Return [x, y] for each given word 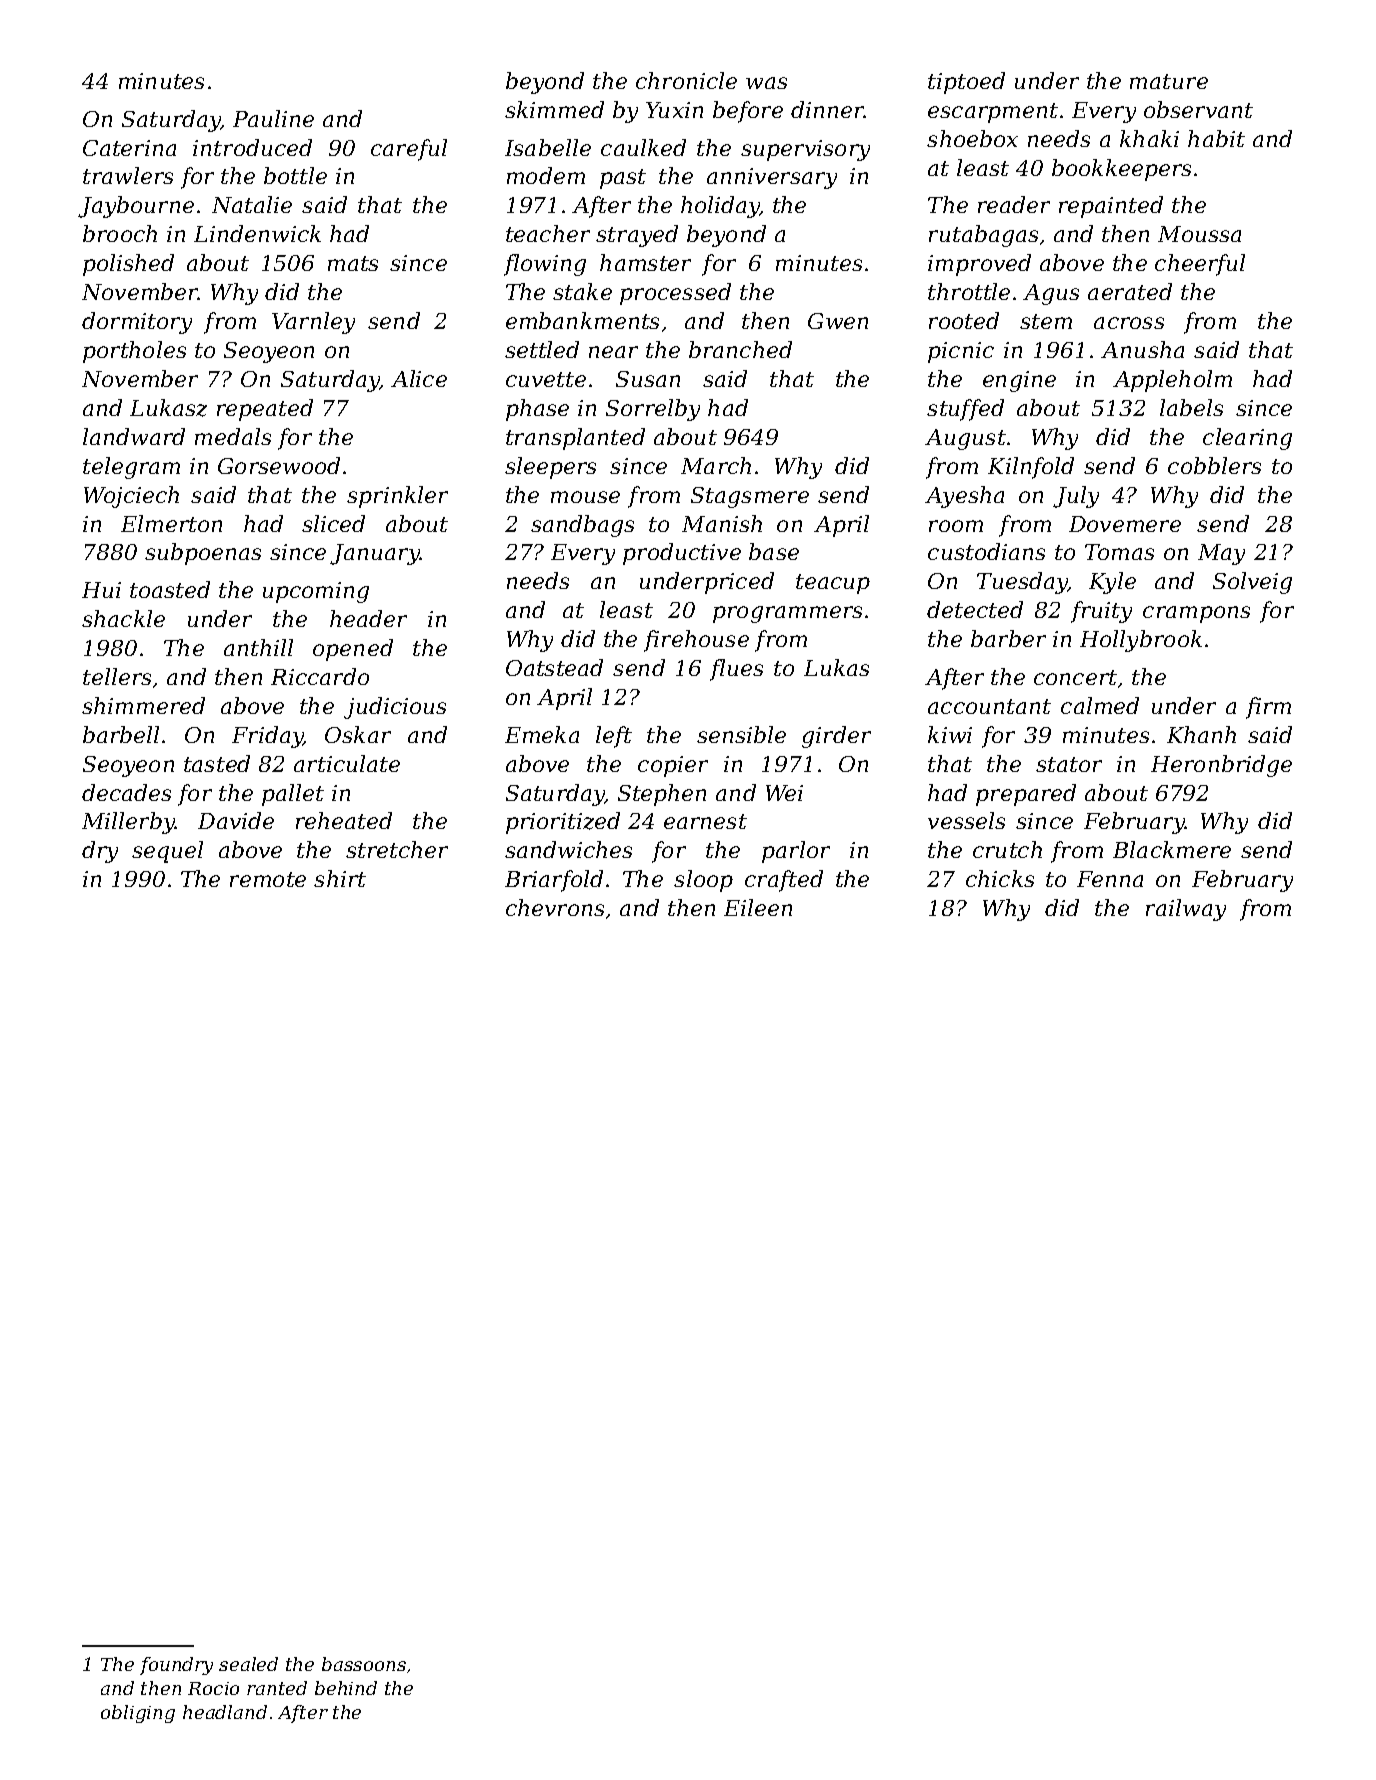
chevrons [555, 907]
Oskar [358, 734]
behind [346, 1688]
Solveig [1252, 583]
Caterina [129, 148]
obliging [138, 1714]
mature [1169, 81]
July [1076, 497]
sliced [333, 523]
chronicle [686, 80]
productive [682, 554]
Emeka [542, 734]
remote [268, 879]
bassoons [364, 1664]
